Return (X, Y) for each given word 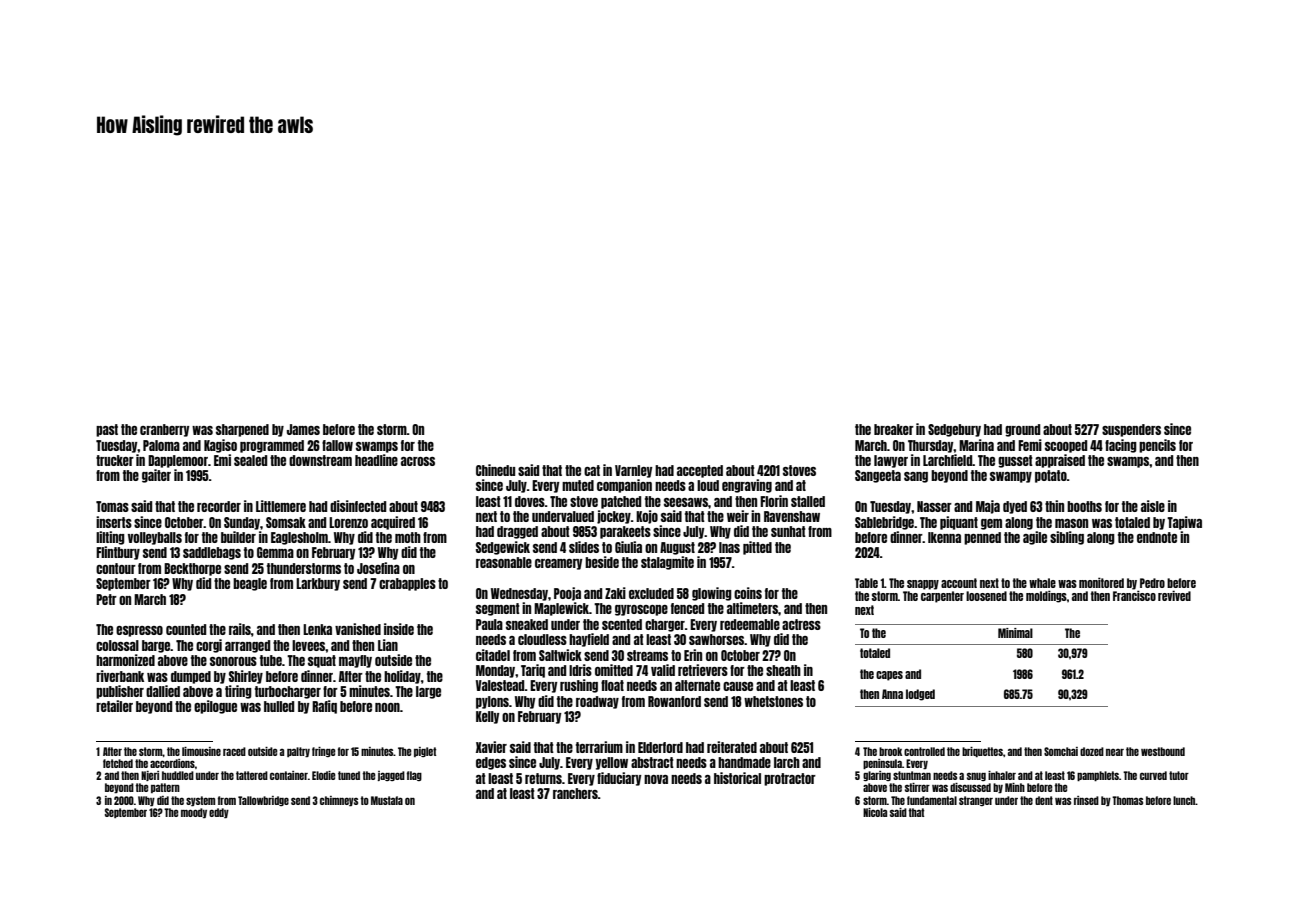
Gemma (275, 552)
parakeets (625, 532)
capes (889, 676)
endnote (1157, 537)
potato (1051, 476)
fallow (337, 445)
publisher (120, 692)
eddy (219, 813)
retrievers (703, 670)
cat (592, 470)
